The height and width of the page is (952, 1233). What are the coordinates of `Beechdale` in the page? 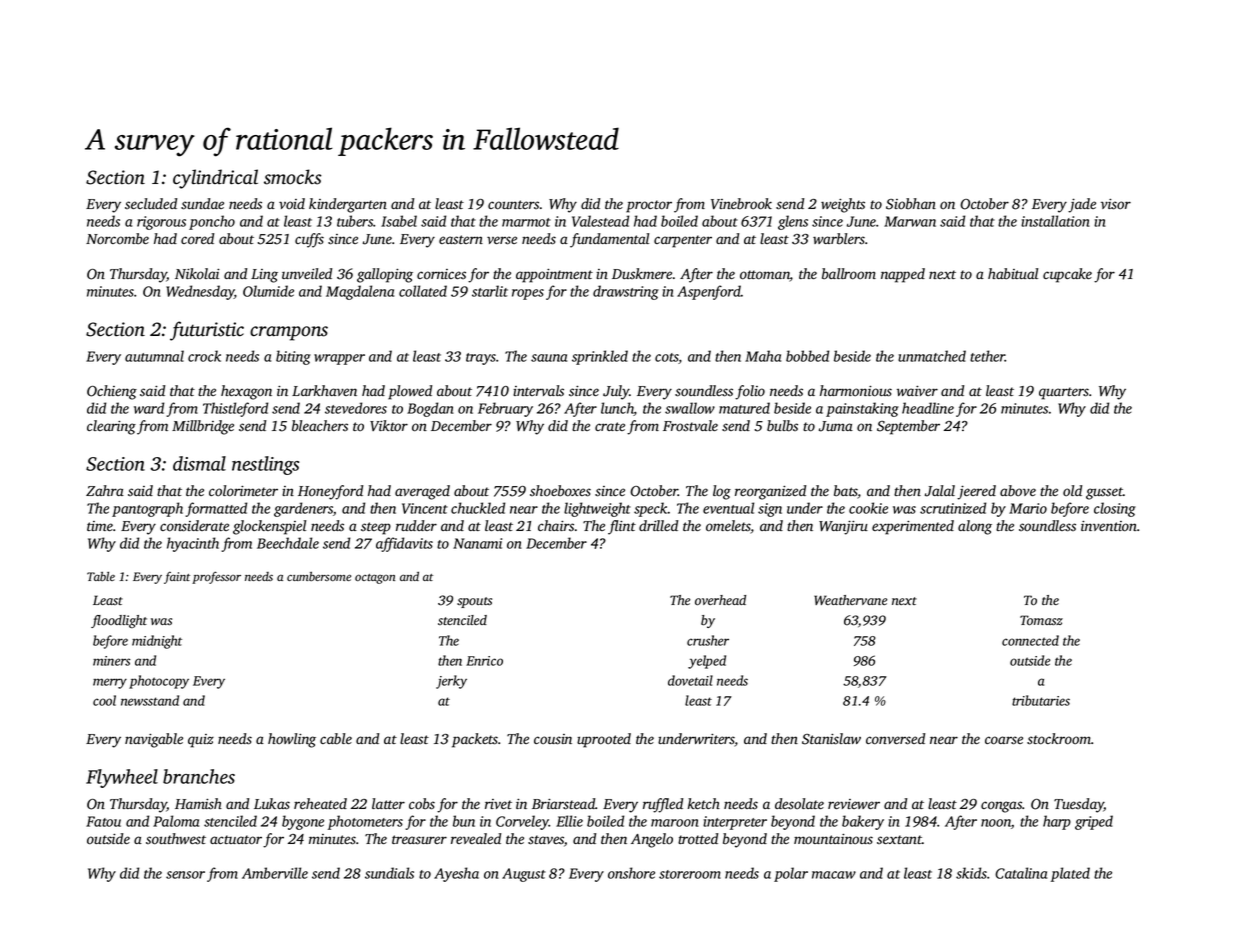 It's located at (288, 543).
